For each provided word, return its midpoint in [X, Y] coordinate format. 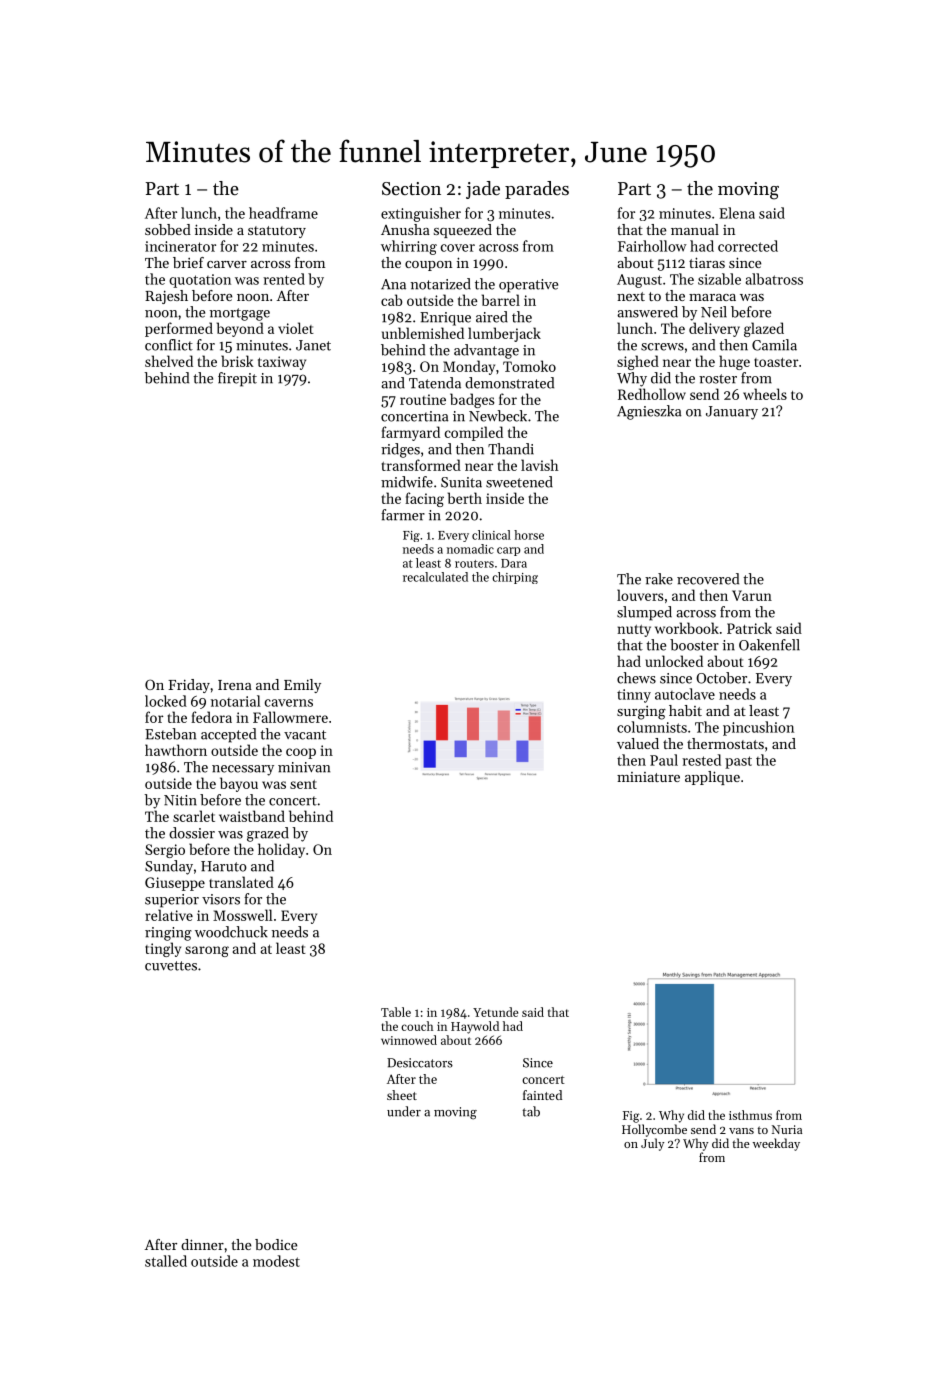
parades [537, 190]
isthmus [750, 1115]
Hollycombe [654, 1130]
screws [662, 347]
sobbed [168, 229]
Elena [737, 213]
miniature [648, 777]
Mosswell [243, 915]
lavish [540, 465]
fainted [542, 1095]
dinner [202, 1244]
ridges [400, 450]
